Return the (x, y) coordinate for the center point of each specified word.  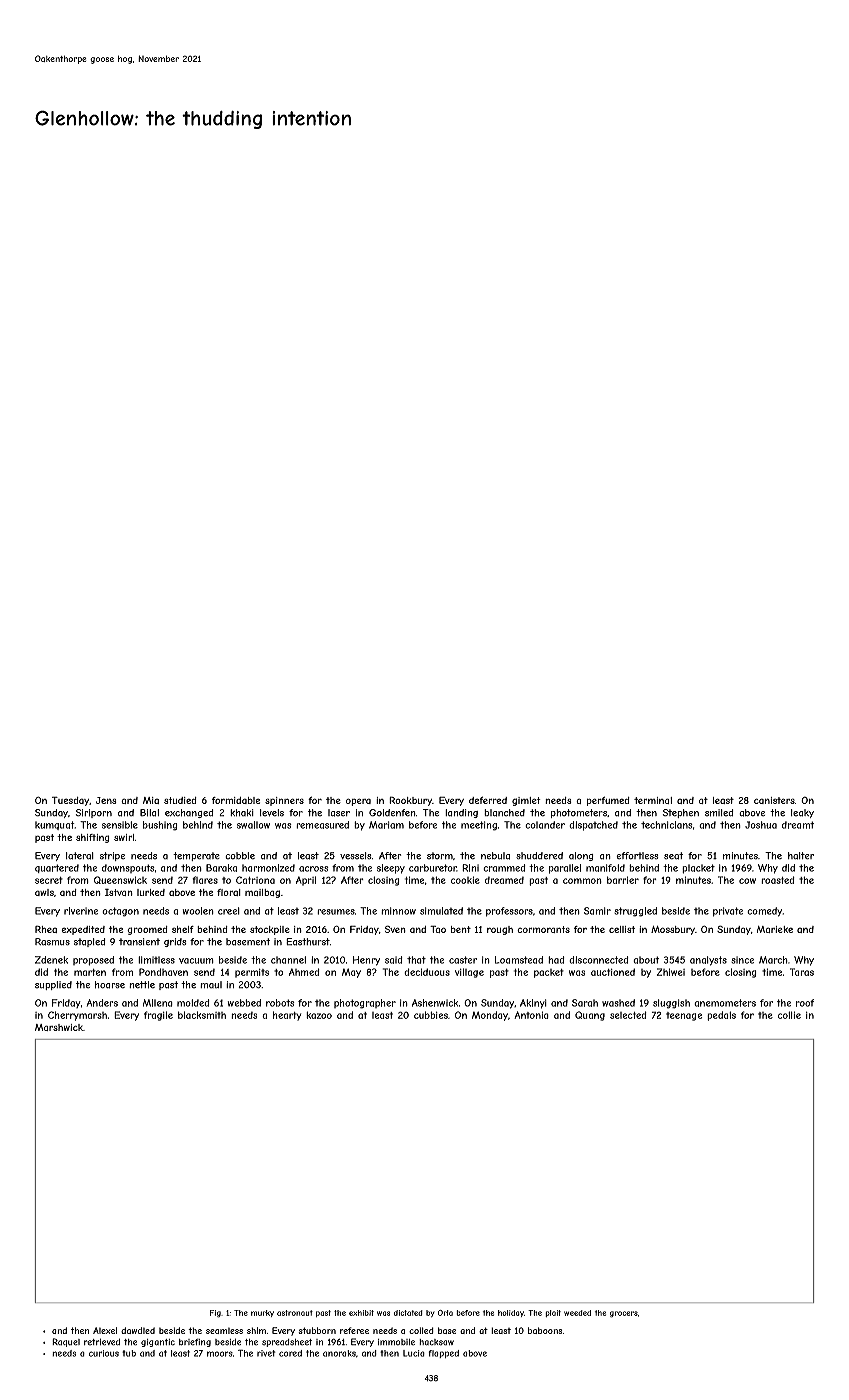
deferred (488, 800)
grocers (624, 1314)
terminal (653, 800)
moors (220, 1354)
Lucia (414, 1353)
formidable (236, 800)
